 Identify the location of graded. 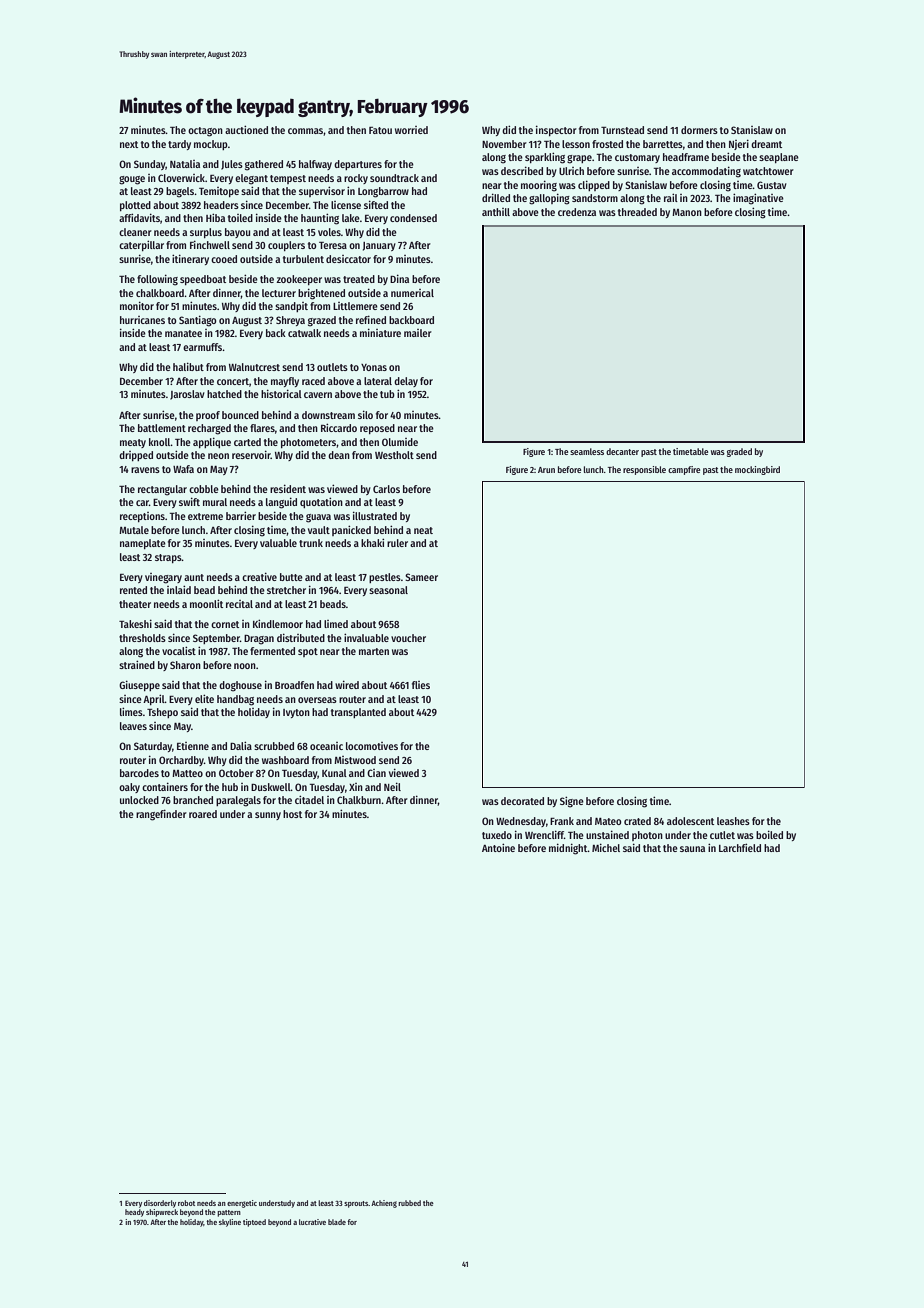
(739, 452).
